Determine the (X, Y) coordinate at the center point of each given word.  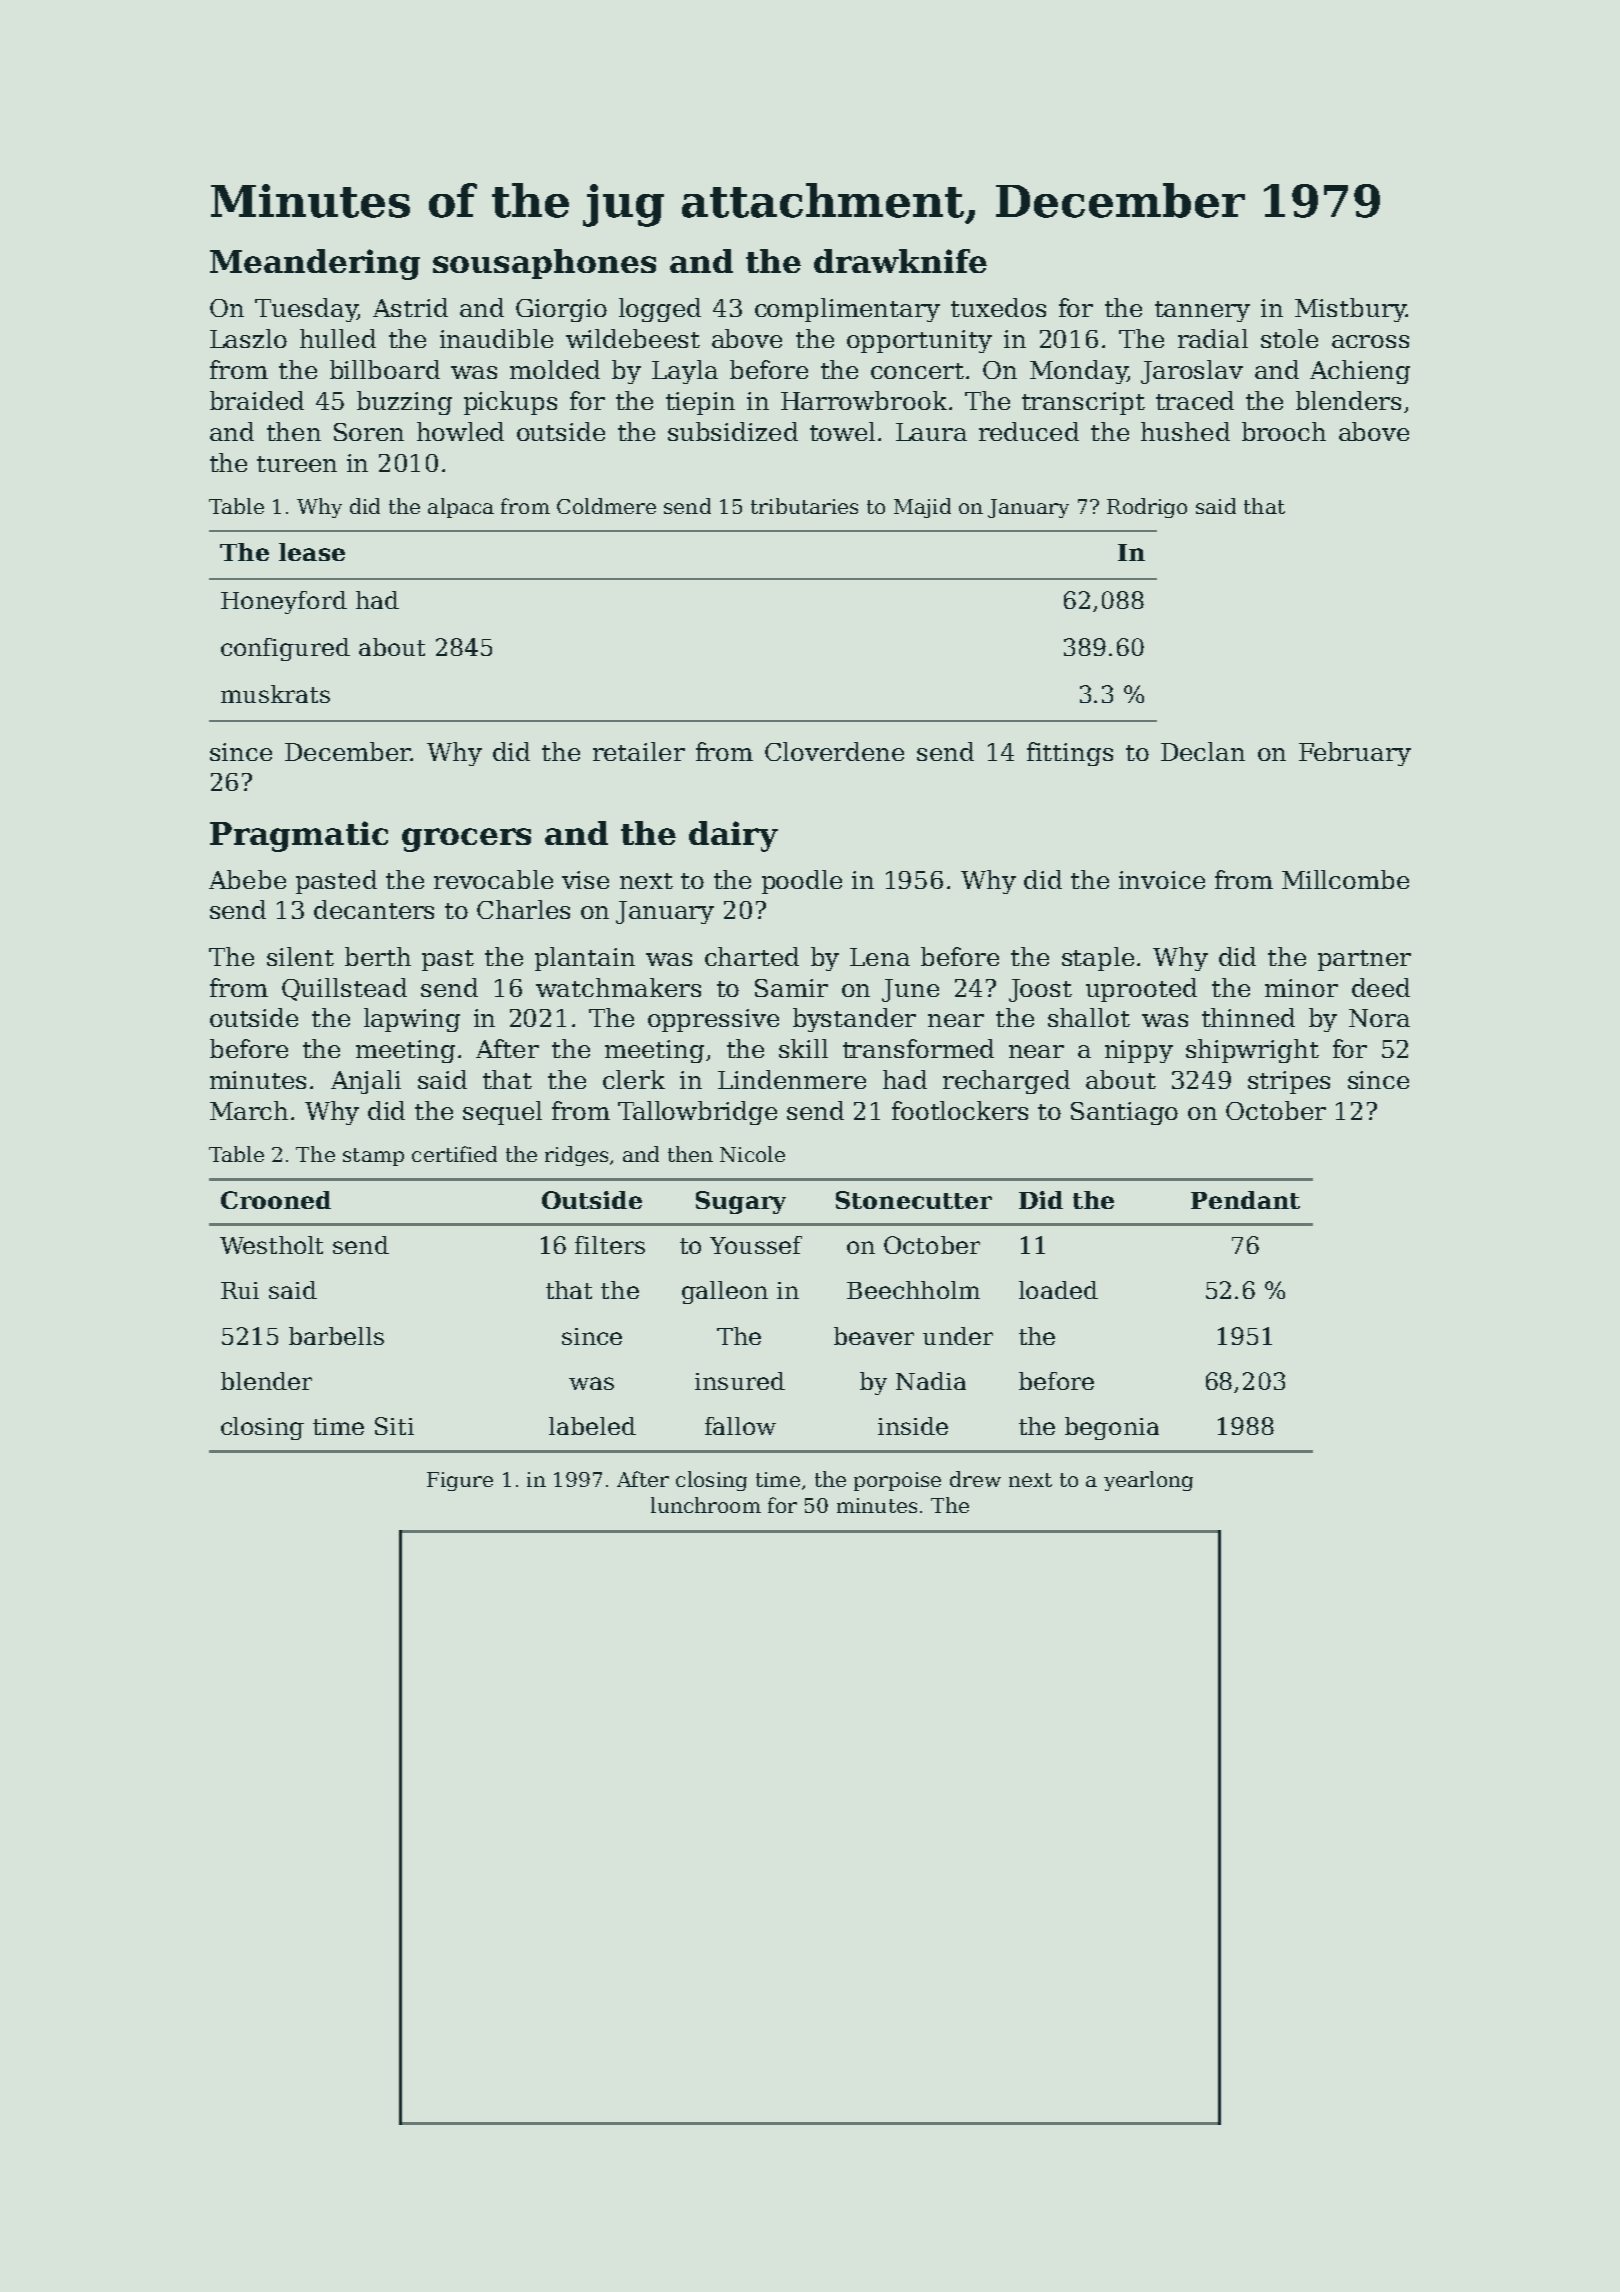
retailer (639, 751)
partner (1364, 960)
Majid (922, 508)
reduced (1029, 431)
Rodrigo (1147, 508)
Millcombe (1345, 879)
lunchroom (706, 1505)
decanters (374, 909)
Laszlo (248, 338)
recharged (1006, 1082)
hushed (1185, 431)
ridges (576, 1156)
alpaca (461, 508)
